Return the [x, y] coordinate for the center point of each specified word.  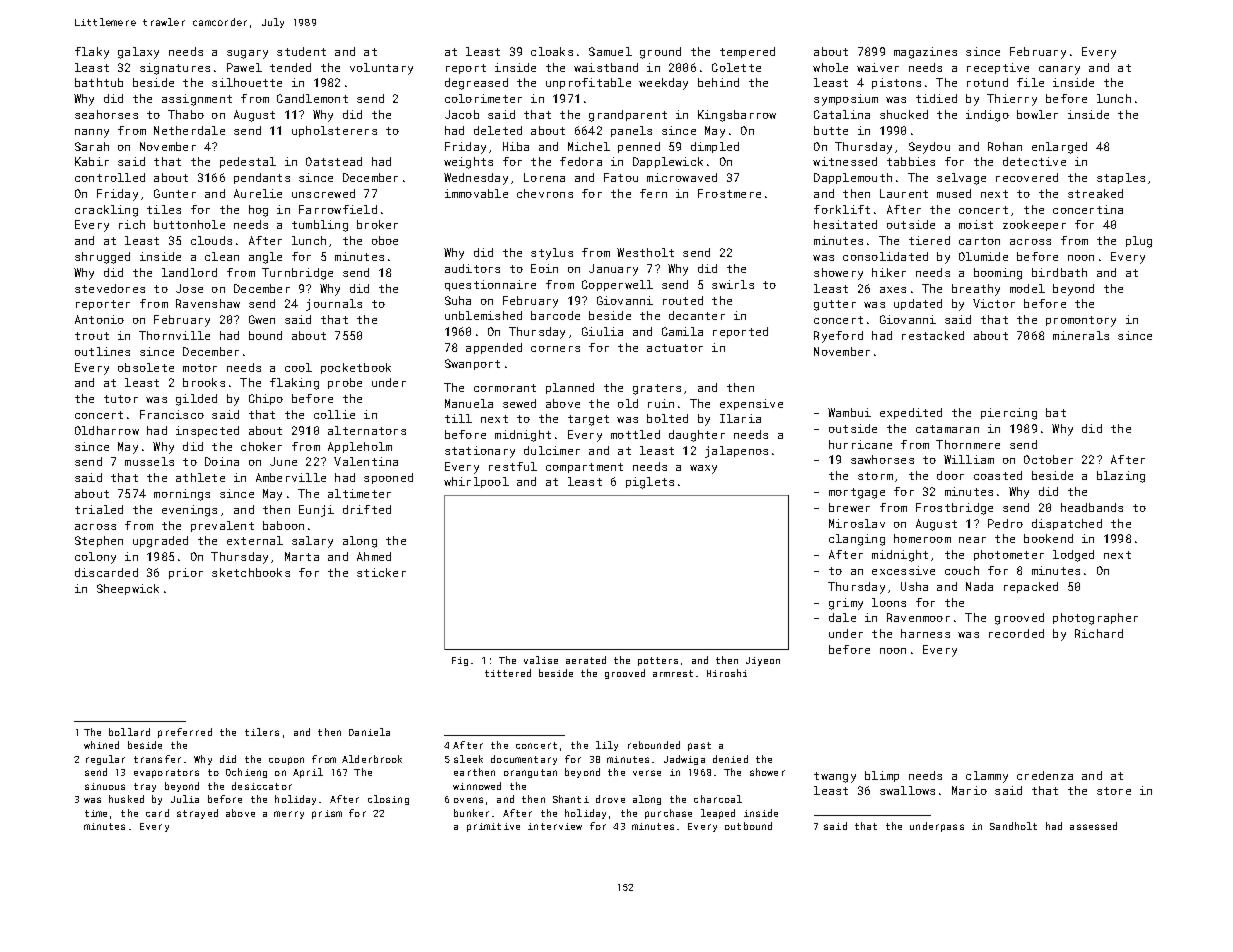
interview [555, 826]
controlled [110, 177]
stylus [552, 254]
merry [289, 815]
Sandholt [1013, 826]
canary [1059, 70]
